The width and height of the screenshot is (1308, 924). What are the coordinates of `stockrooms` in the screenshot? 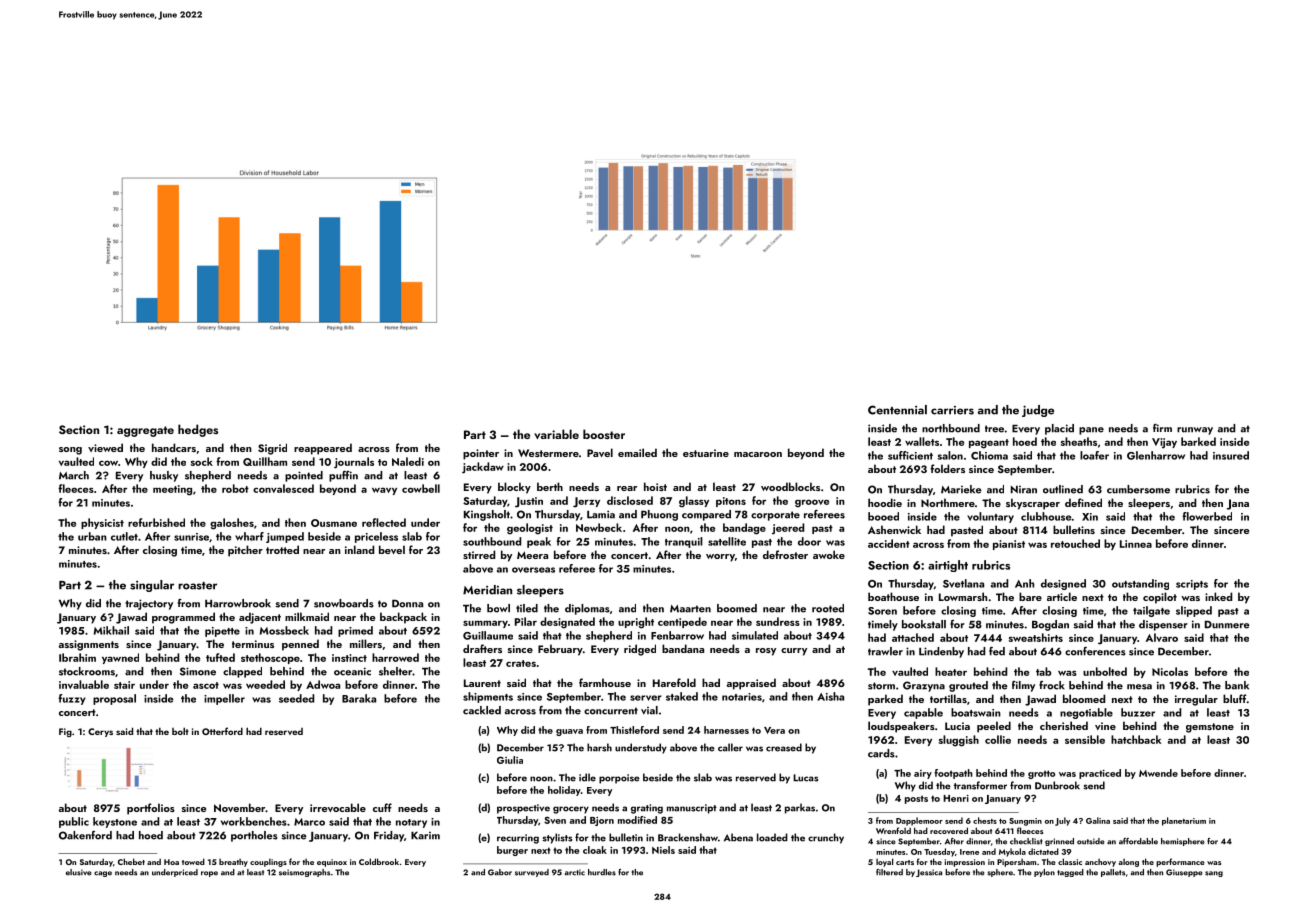 It's located at (87, 671).
